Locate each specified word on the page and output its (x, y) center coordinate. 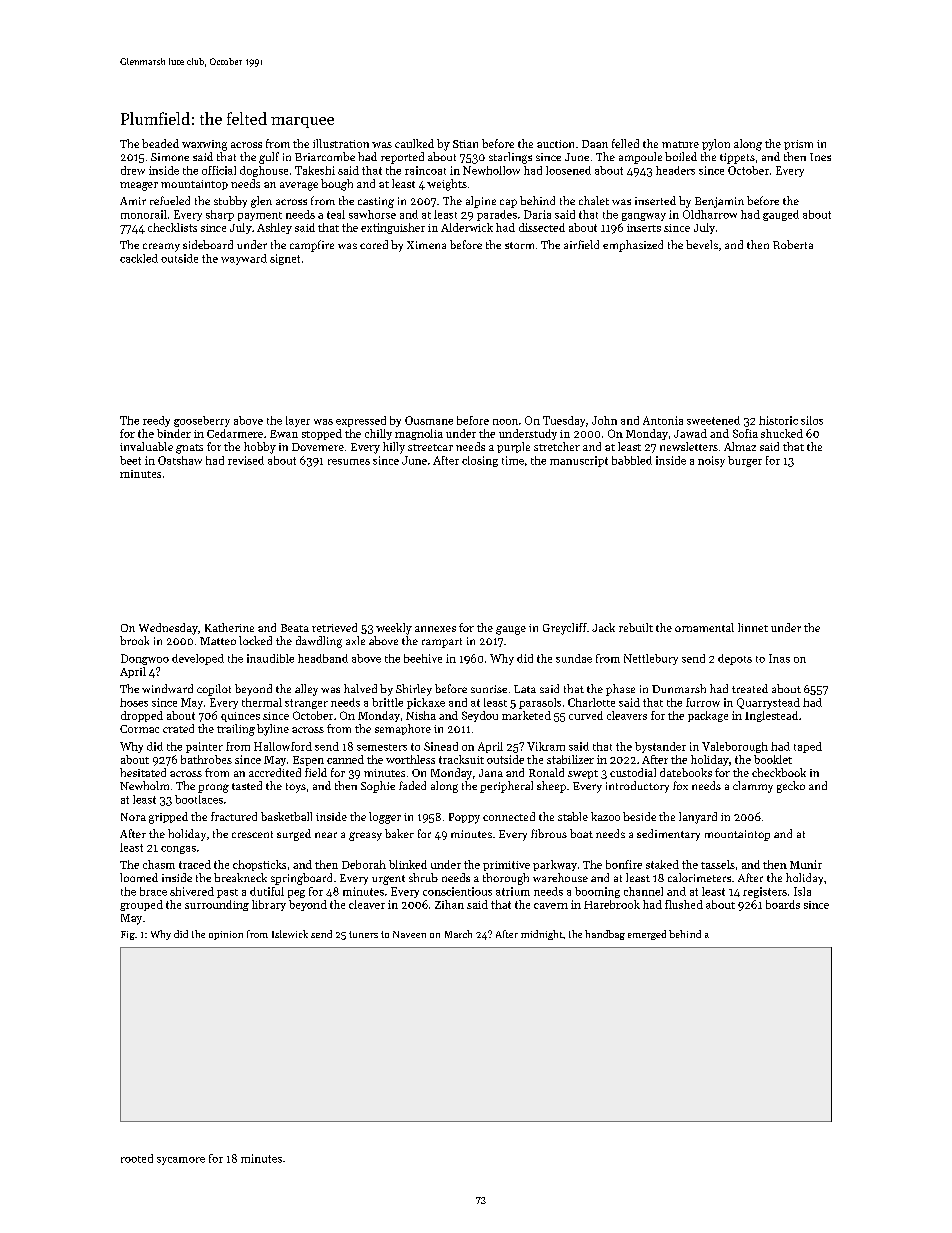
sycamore (181, 1161)
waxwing (204, 145)
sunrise (489, 689)
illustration (341, 143)
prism (798, 145)
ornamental (704, 627)
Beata (295, 628)
